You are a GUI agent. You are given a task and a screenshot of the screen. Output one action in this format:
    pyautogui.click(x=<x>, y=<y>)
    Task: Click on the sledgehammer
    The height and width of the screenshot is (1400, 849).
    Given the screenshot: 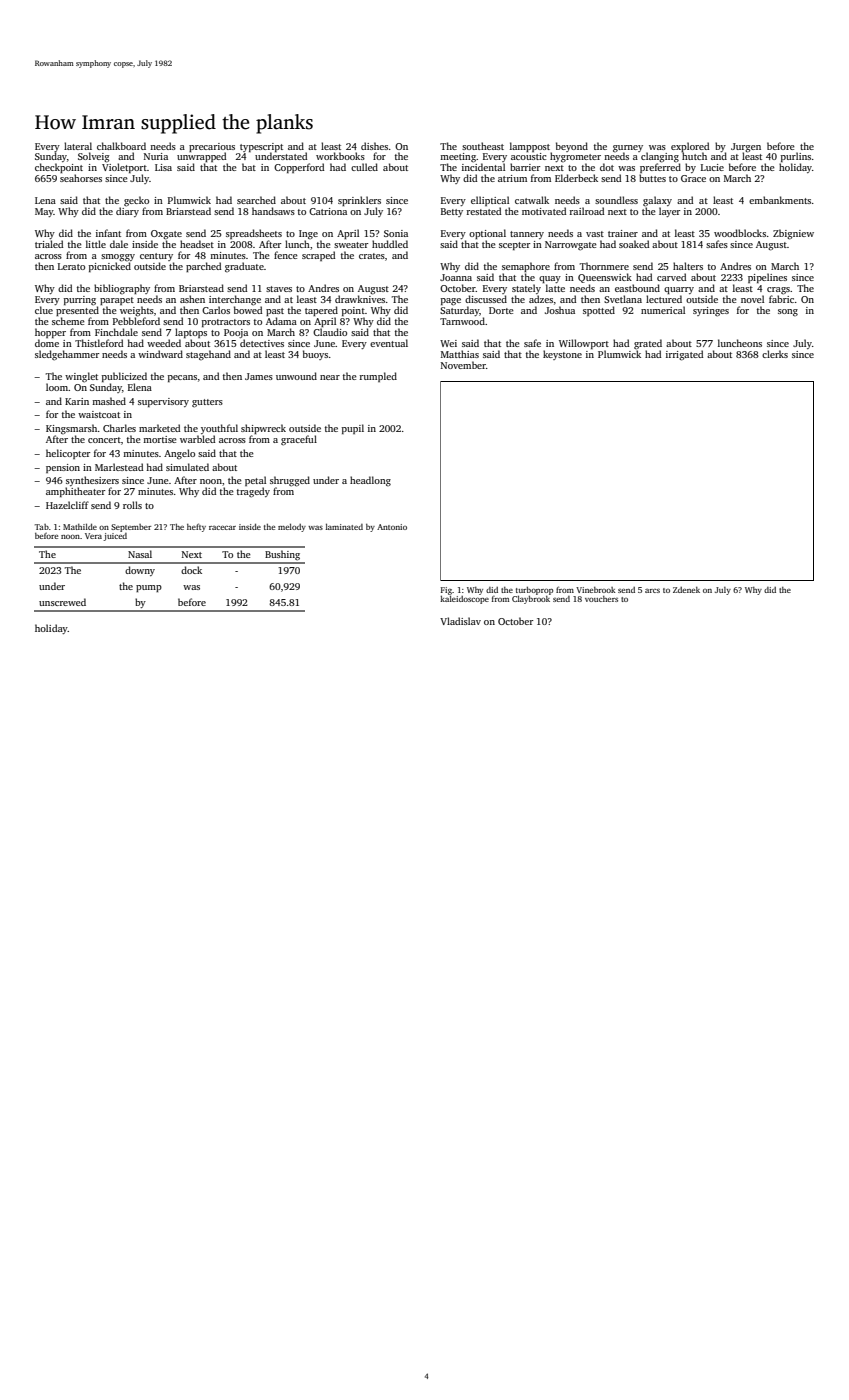 What is the action you would take?
    pyautogui.click(x=67, y=355)
